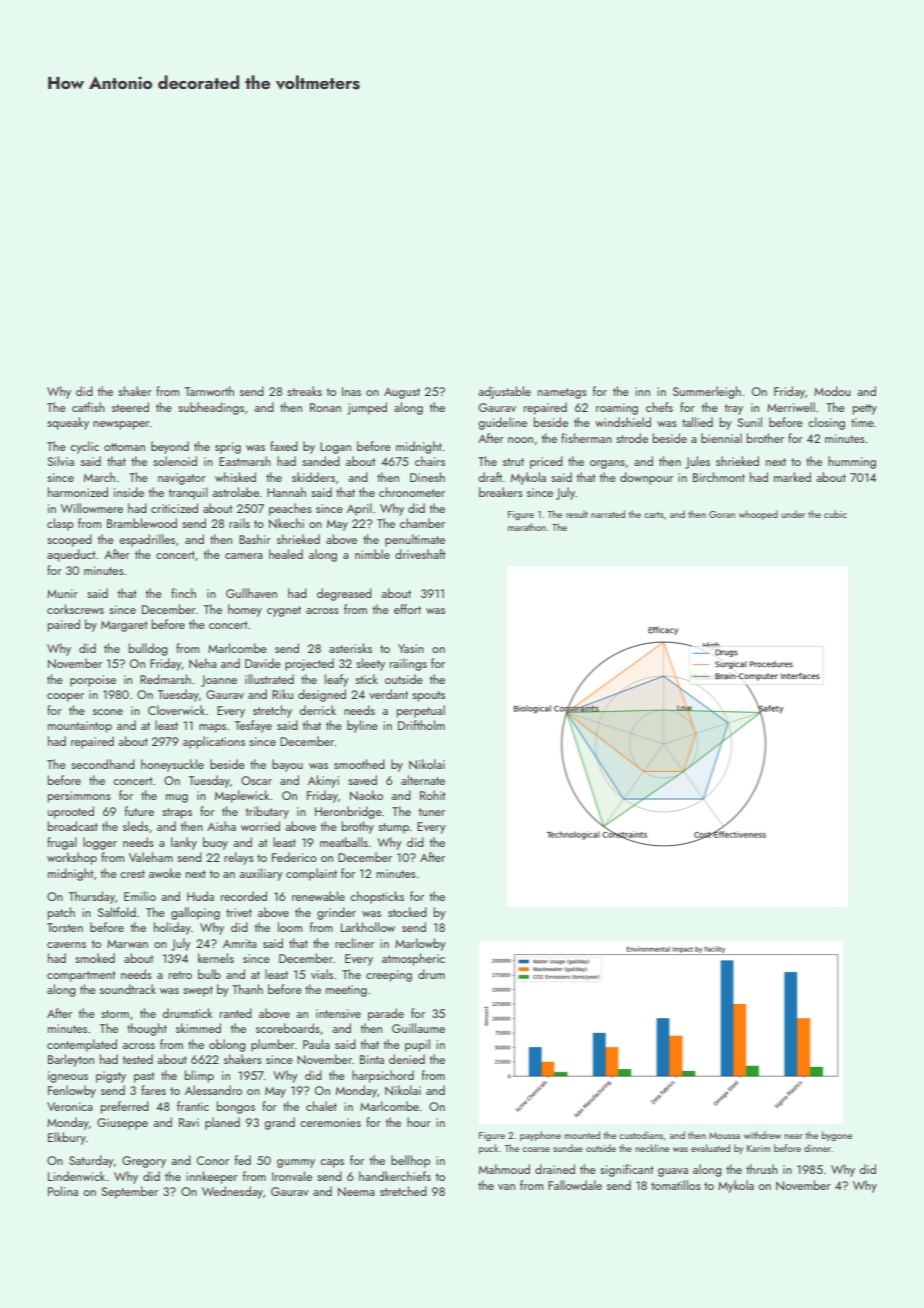 This screenshot has width=924, height=1308. I want to click on noon, so click(520, 440).
